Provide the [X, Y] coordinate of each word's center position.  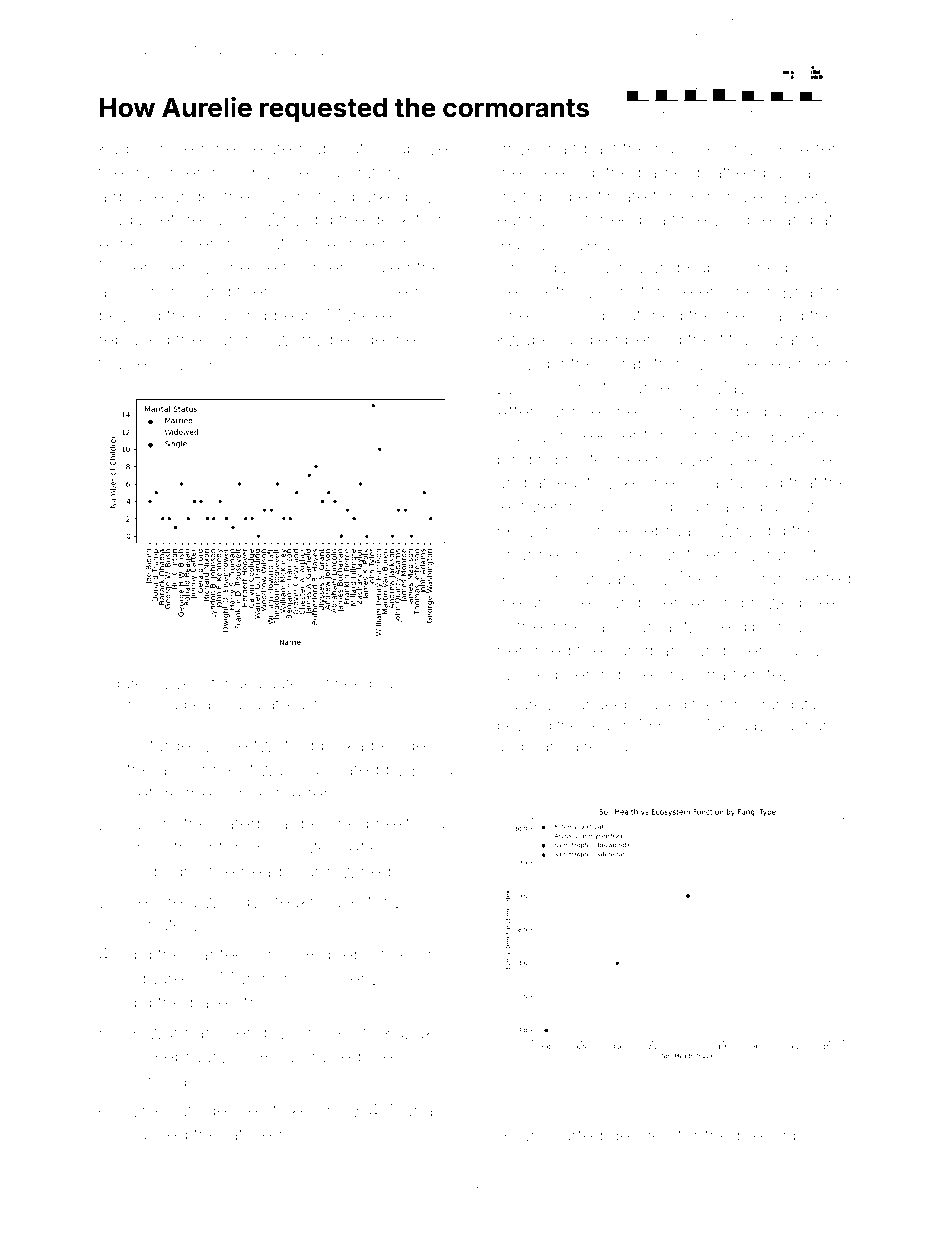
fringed [236, 684]
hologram [753, 580]
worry [299, 342]
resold [606, 746]
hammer [689, 149]
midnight [163, 873]
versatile [723, 459]
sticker [290, 1110]
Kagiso [126, 150]
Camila [554, 746]
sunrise [571, 411]
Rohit [517, 578]
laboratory [350, 150]
